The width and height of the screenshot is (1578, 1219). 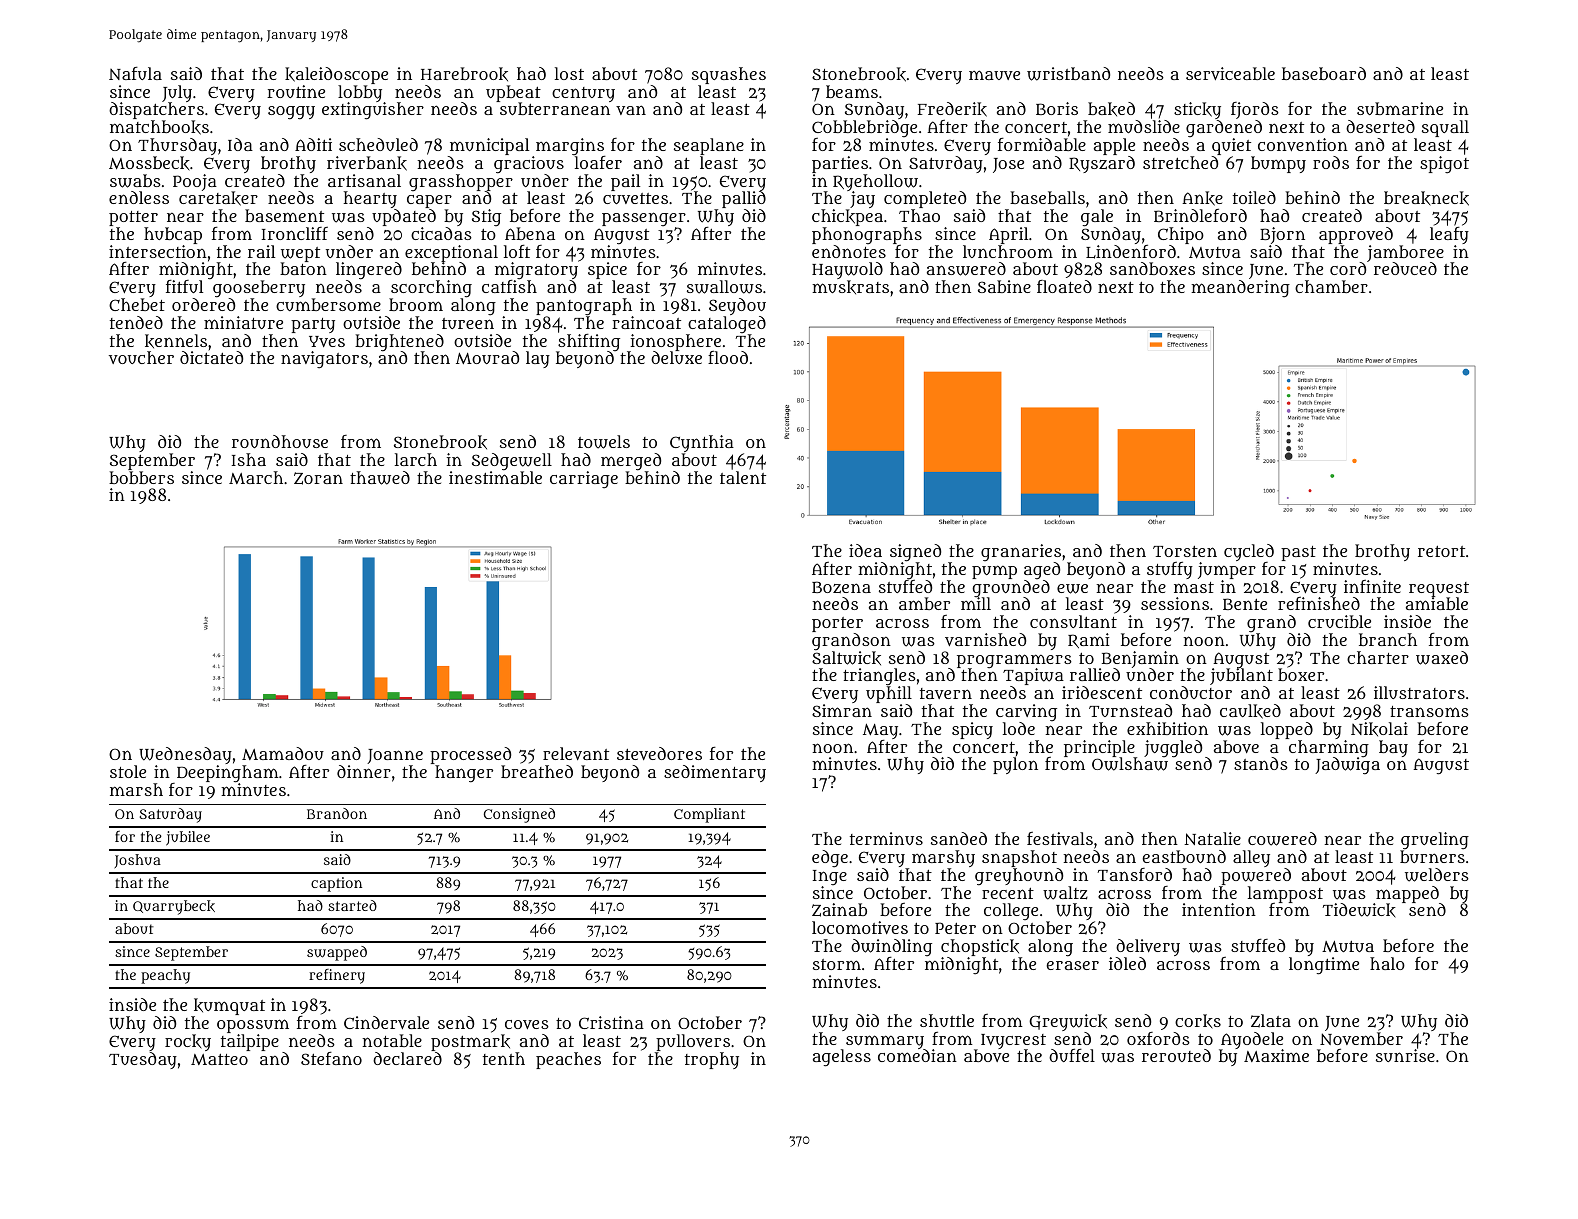 What do you see at coordinates (1152, 268) in the screenshot?
I see `sandboxes` at bounding box center [1152, 268].
